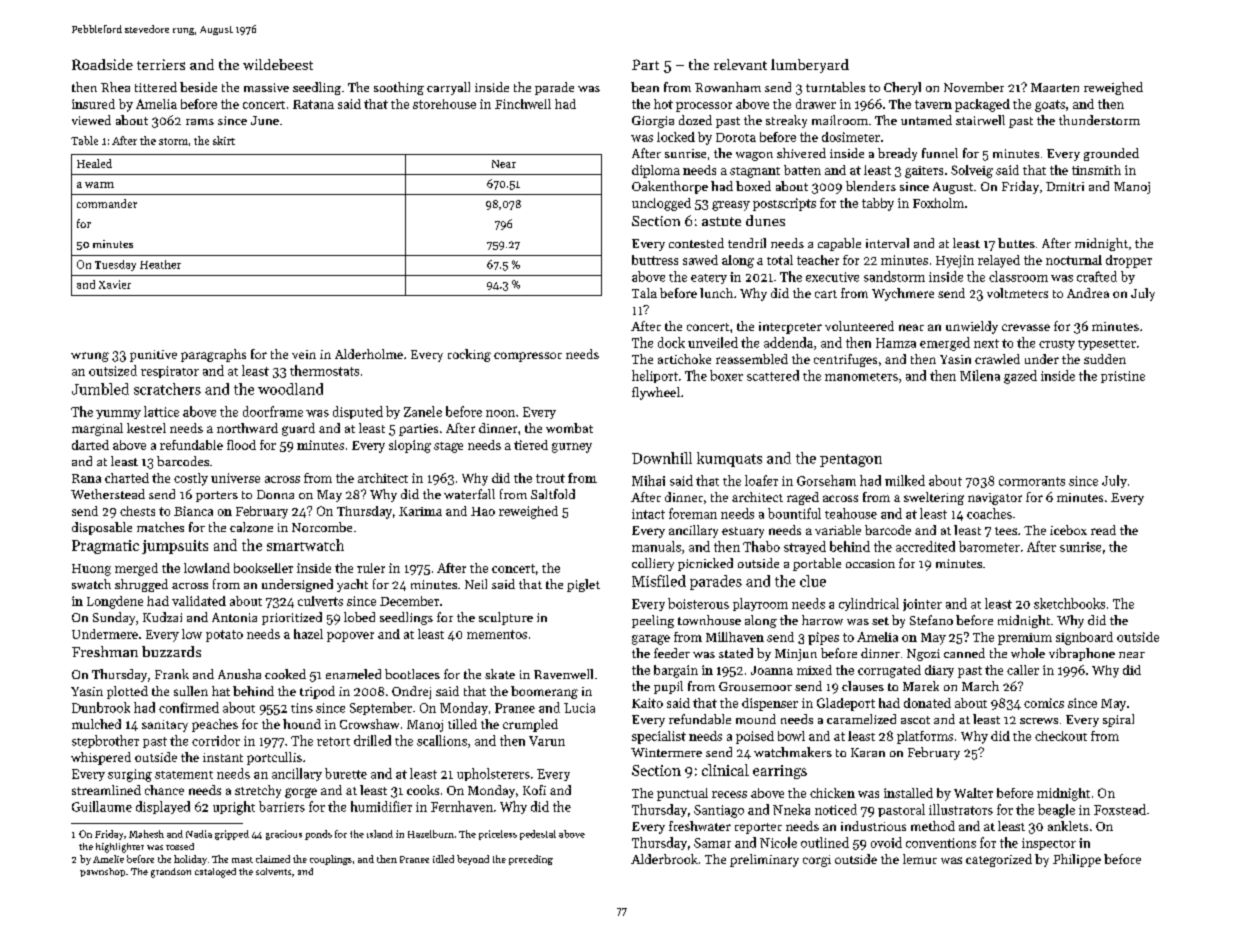  What do you see at coordinates (198, 87) in the image?
I see `beside` at bounding box center [198, 87].
